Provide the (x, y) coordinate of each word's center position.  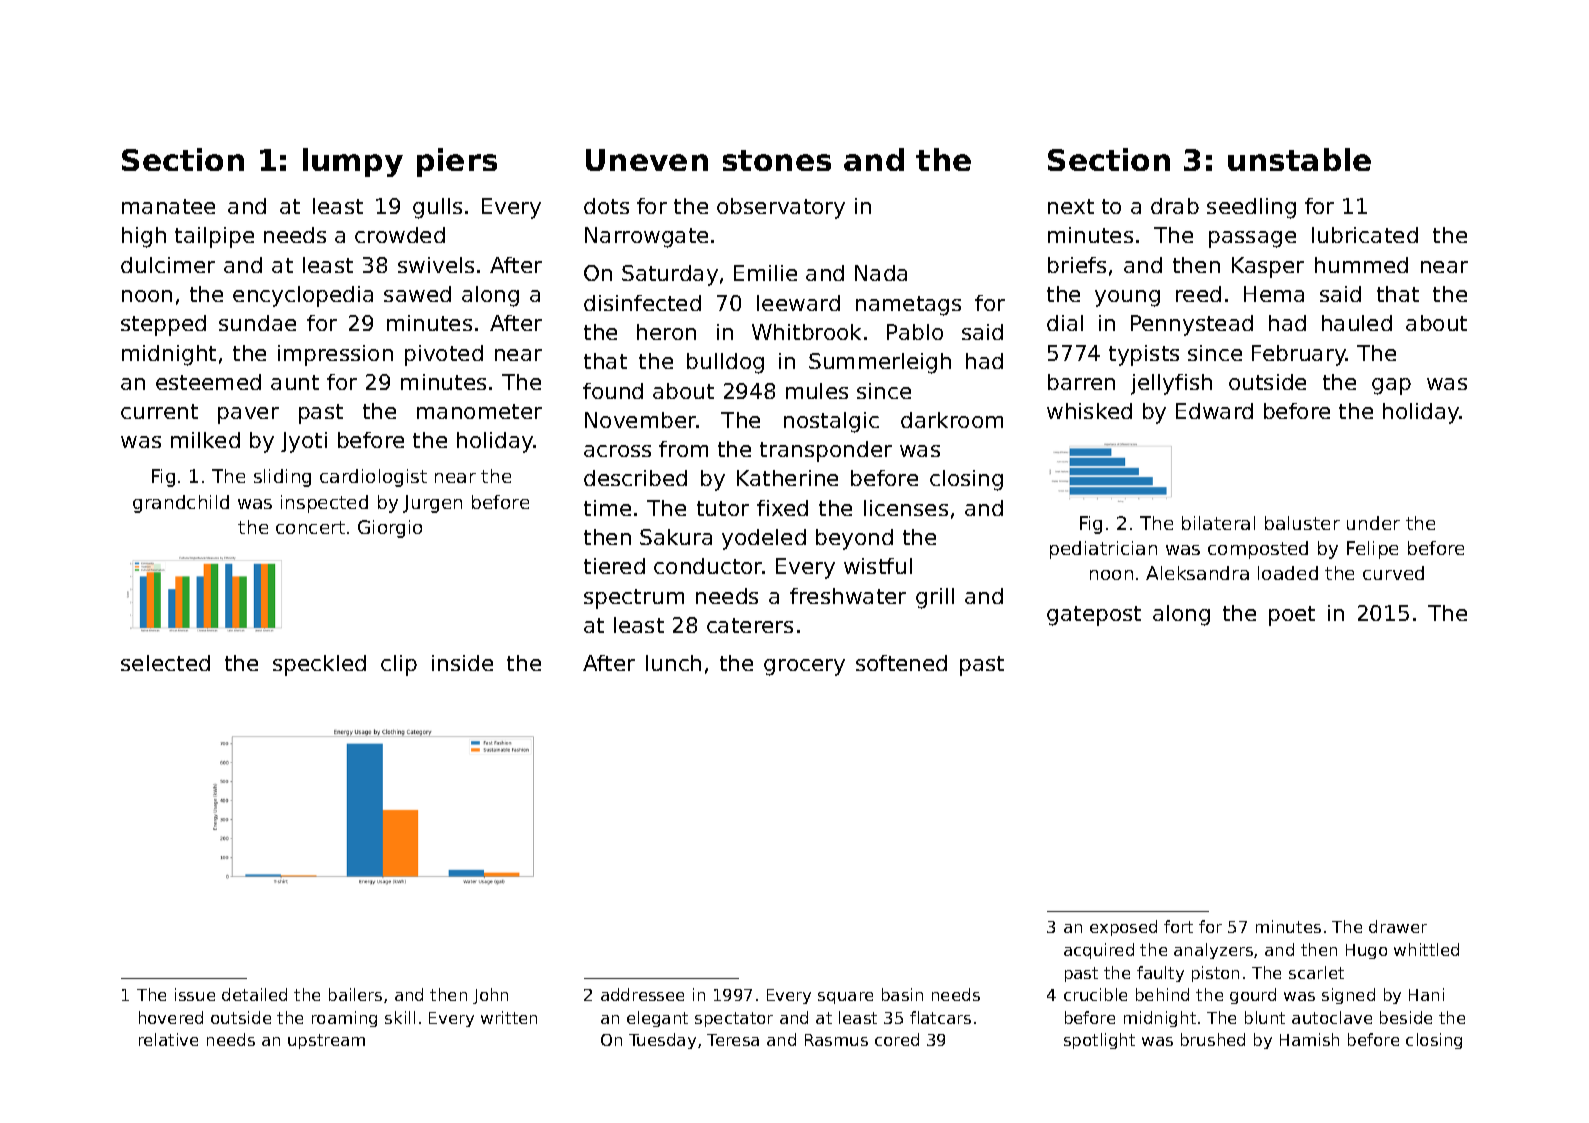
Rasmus (836, 1040)
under (1373, 523)
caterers (750, 625)
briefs (1077, 265)
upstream (326, 1041)
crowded (400, 235)
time (607, 508)
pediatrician (1103, 550)
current (159, 411)
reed (1198, 294)
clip (399, 665)
